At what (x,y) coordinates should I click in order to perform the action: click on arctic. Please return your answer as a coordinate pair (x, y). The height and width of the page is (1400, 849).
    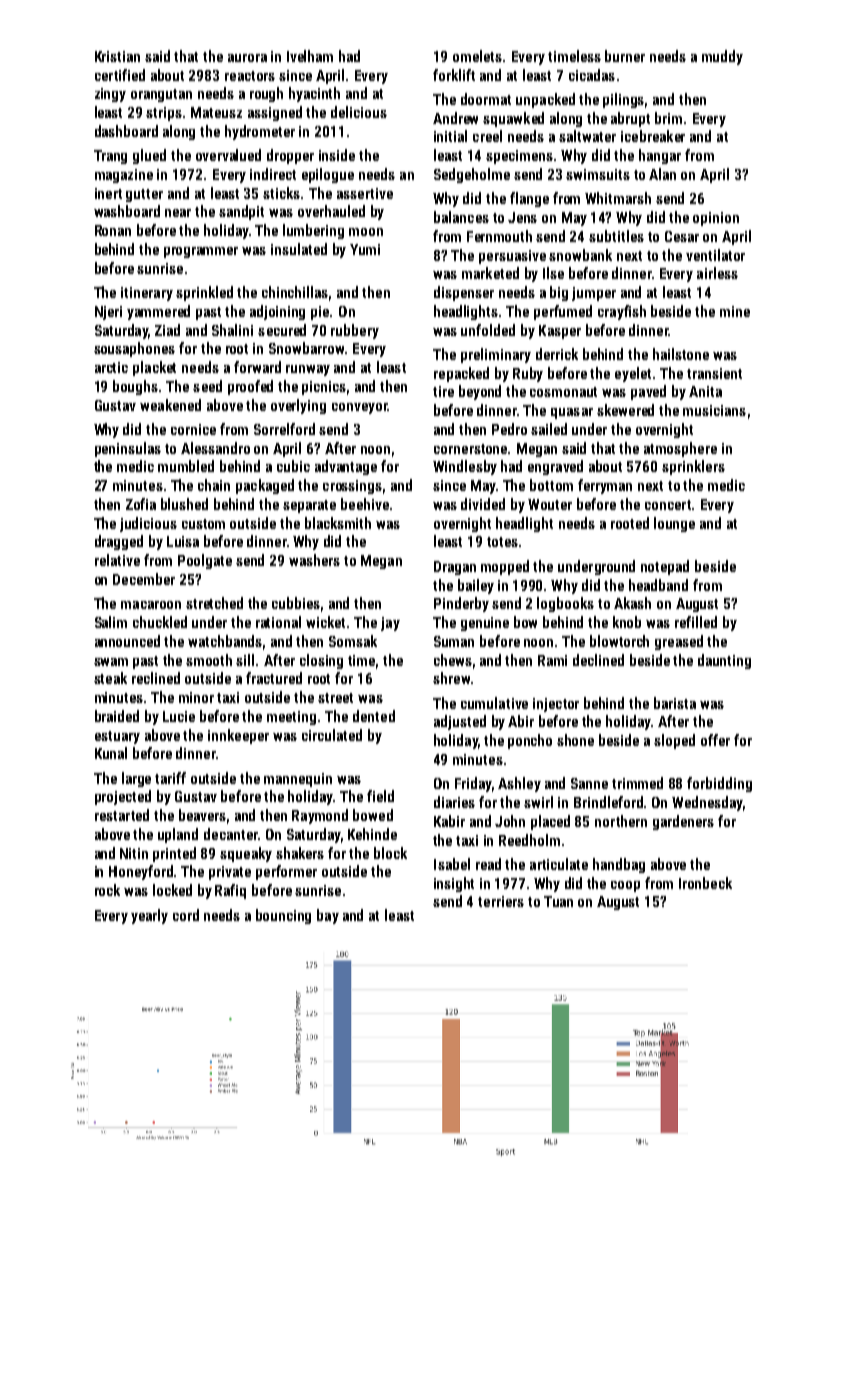
    Looking at the image, I should click on (111, 367).
